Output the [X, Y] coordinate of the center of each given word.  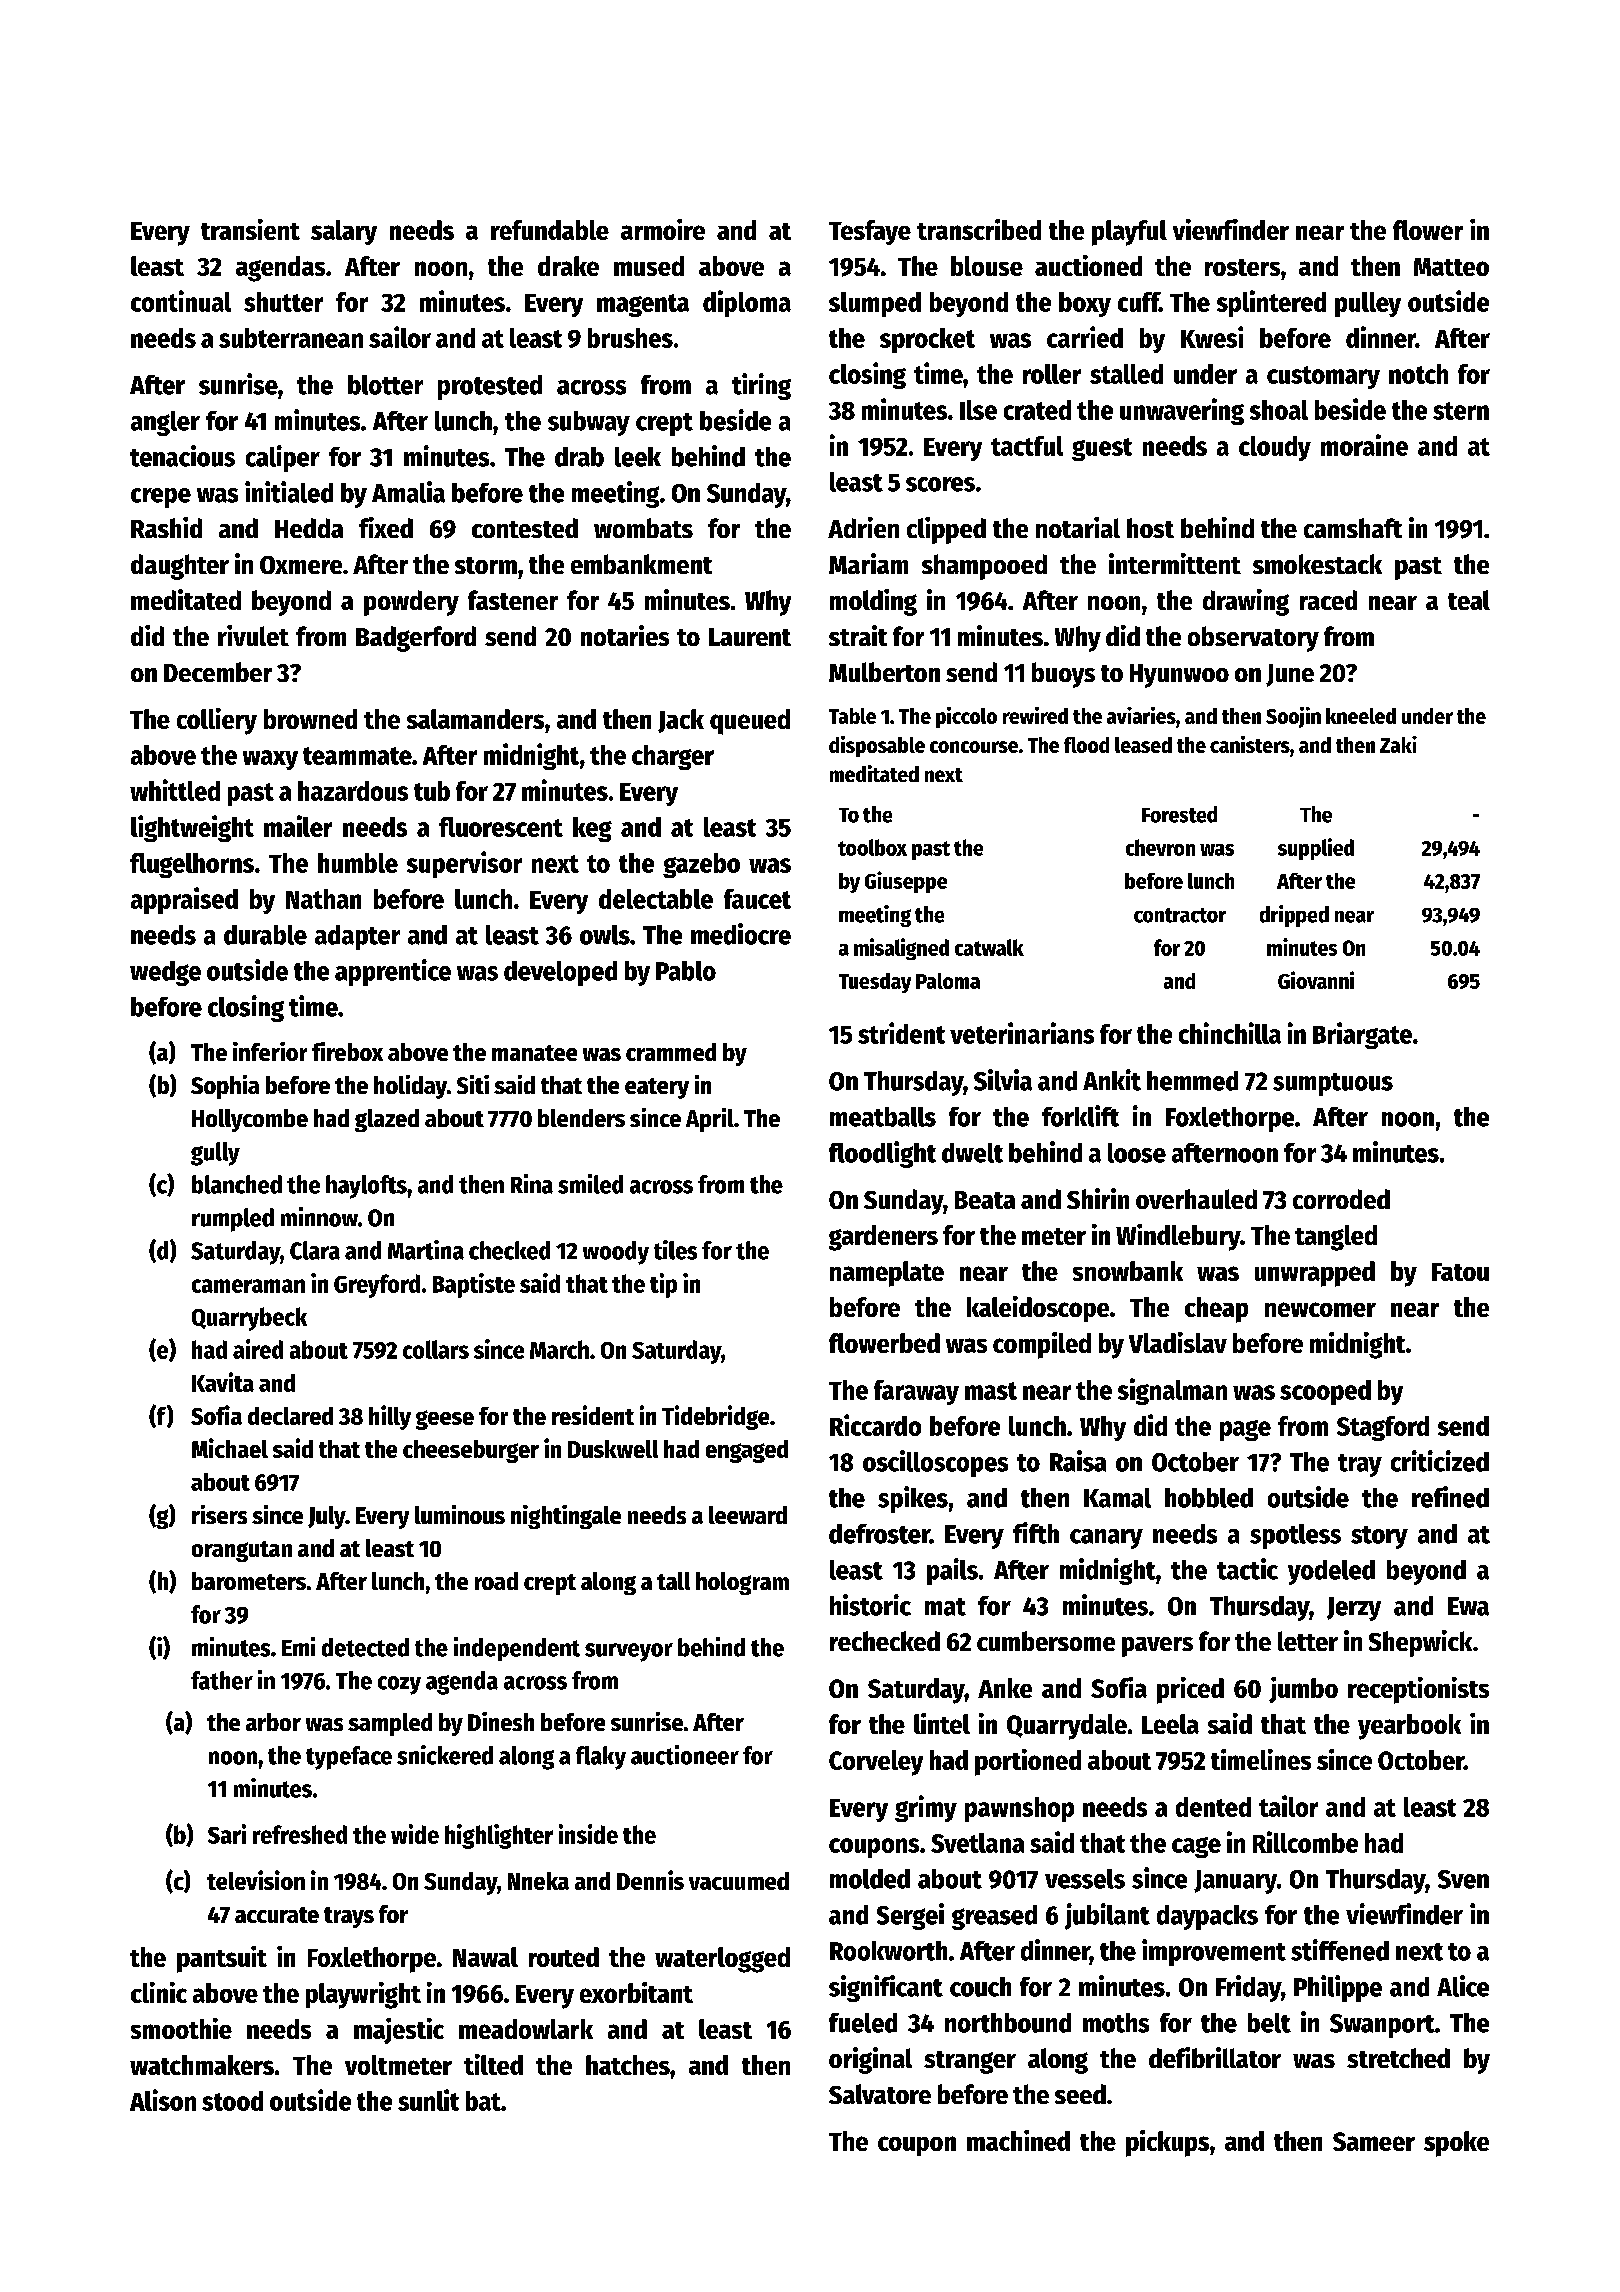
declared [290, 1416]
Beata [985, 1200]
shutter [283, 302]
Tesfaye [870, 232]
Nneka [538, 1881]
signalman [1172, 1391]
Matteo [1451, 267]
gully [215, 1154]
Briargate [1362, 1035]
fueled [863, 2023]
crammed [671, 1052]
